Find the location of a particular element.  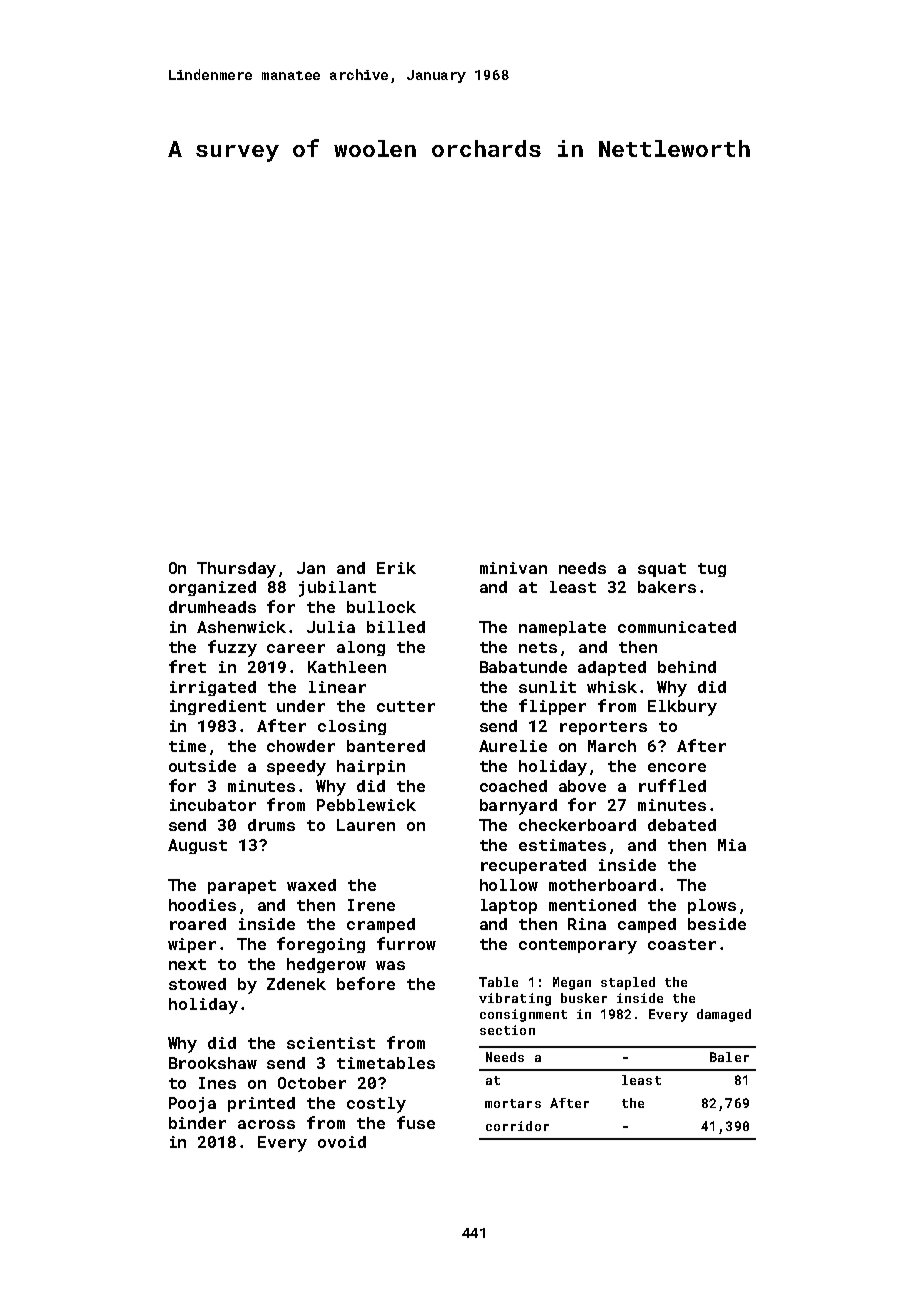

Elkbury is located at coordinates (682, 708).
